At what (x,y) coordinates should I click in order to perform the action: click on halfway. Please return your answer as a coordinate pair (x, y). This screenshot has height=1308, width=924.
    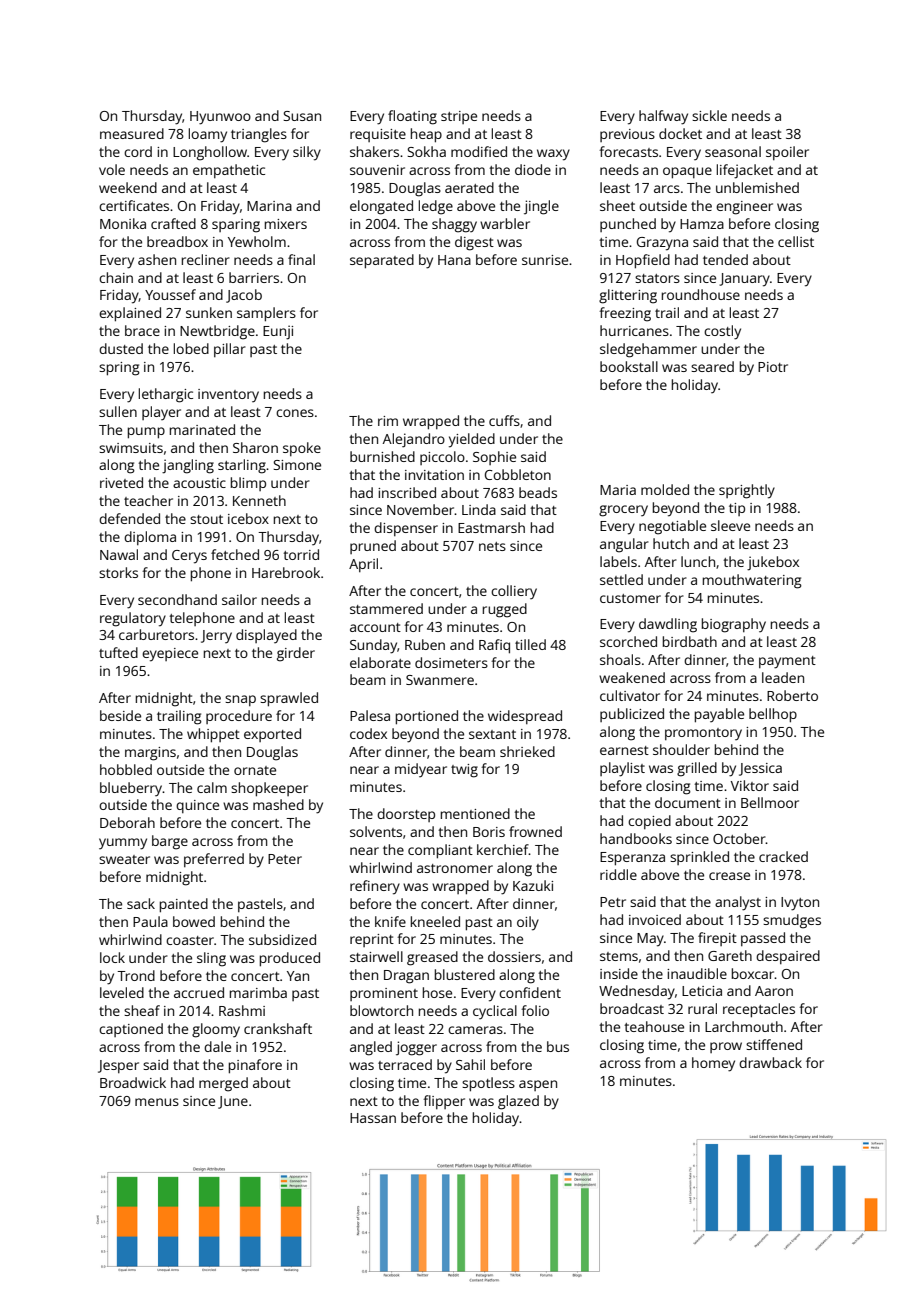
    Looking at the image, I should click on (663, 117).
